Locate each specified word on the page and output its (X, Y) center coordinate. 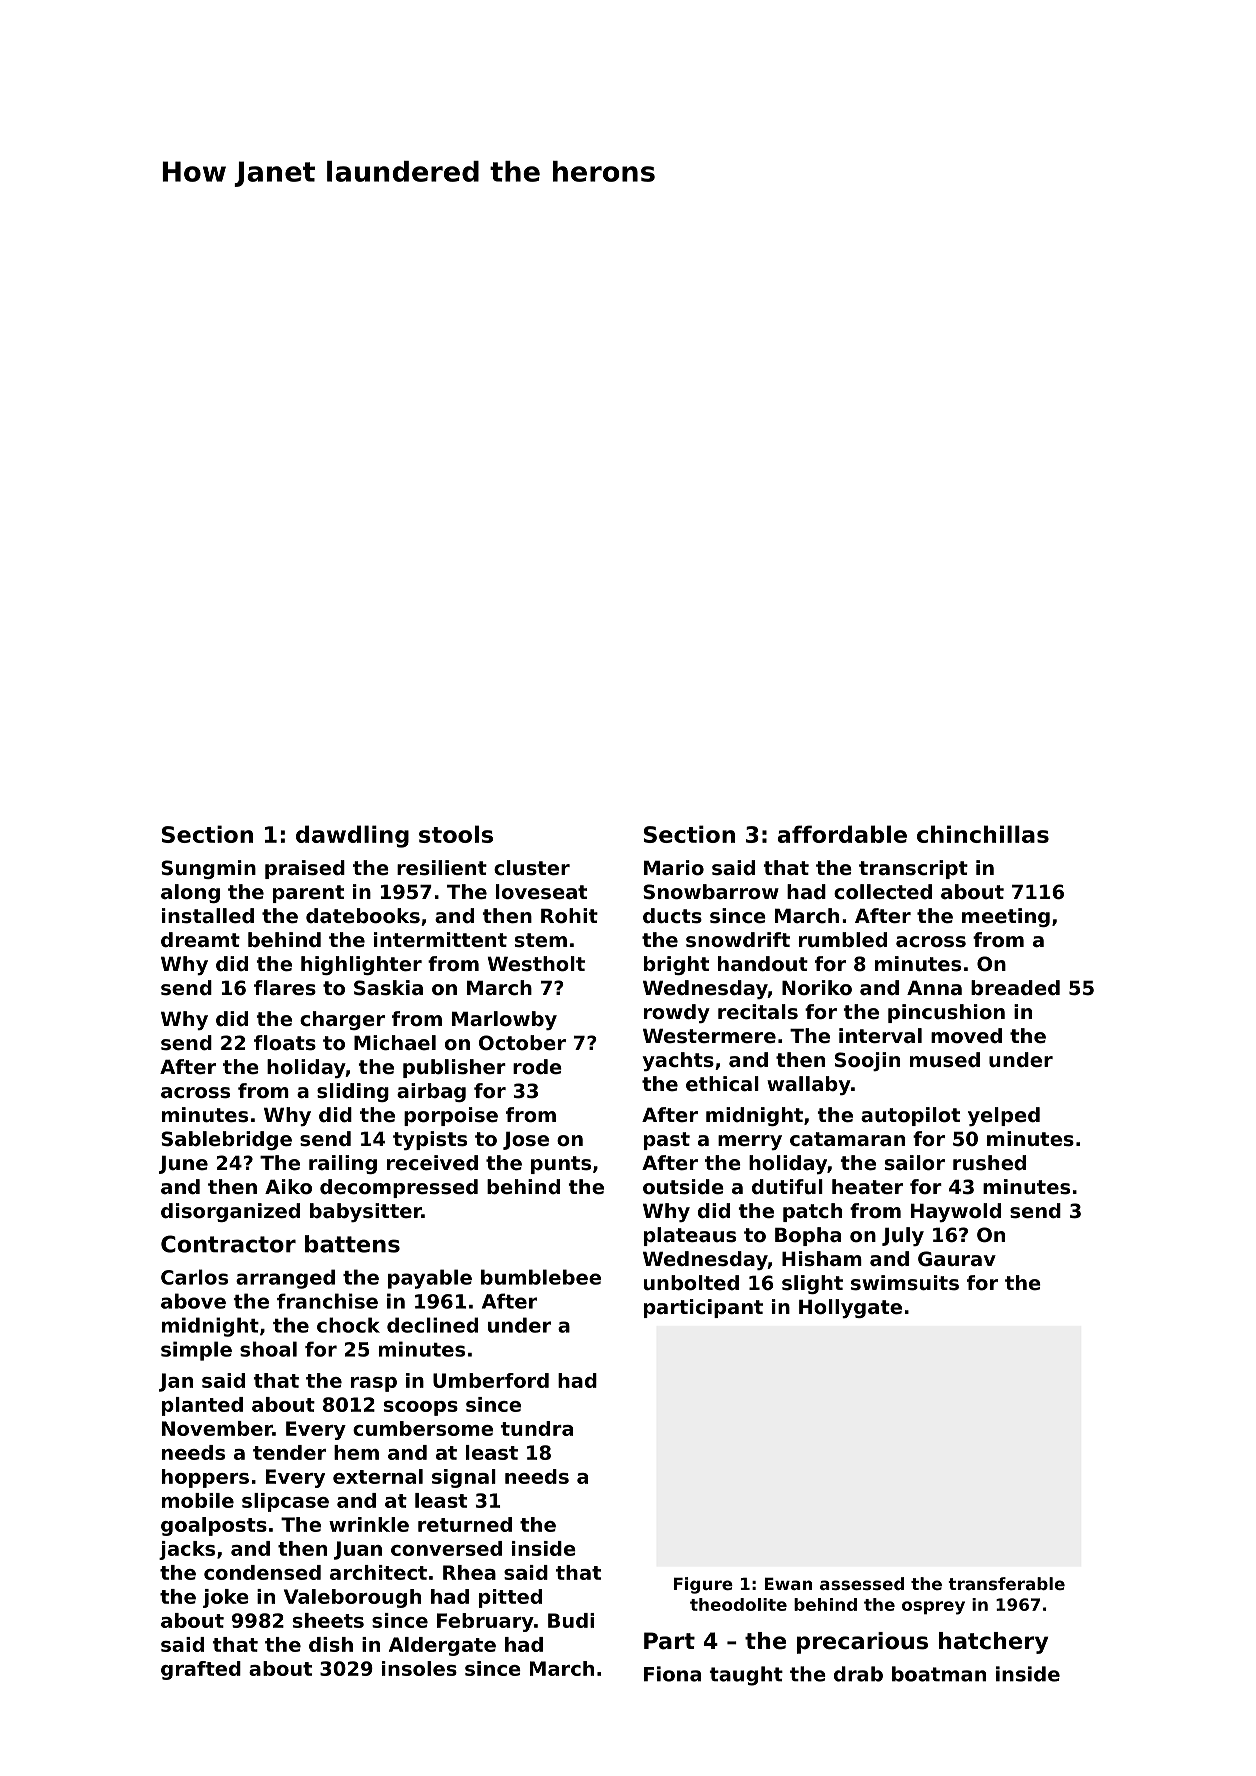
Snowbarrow (711, 892)
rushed (989, 1163)
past (667, 1141)
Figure (703, 1585)
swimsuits (905, 1283)
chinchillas (983, 834)
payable (430, 1279)
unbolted (691, 1283)
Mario (674, 868)
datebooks (363, 916)
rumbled (843, 940)
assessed (862, 1583)
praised (305, 869)
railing (343, 1164)
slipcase (285, 1502)
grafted (201, 1670)
